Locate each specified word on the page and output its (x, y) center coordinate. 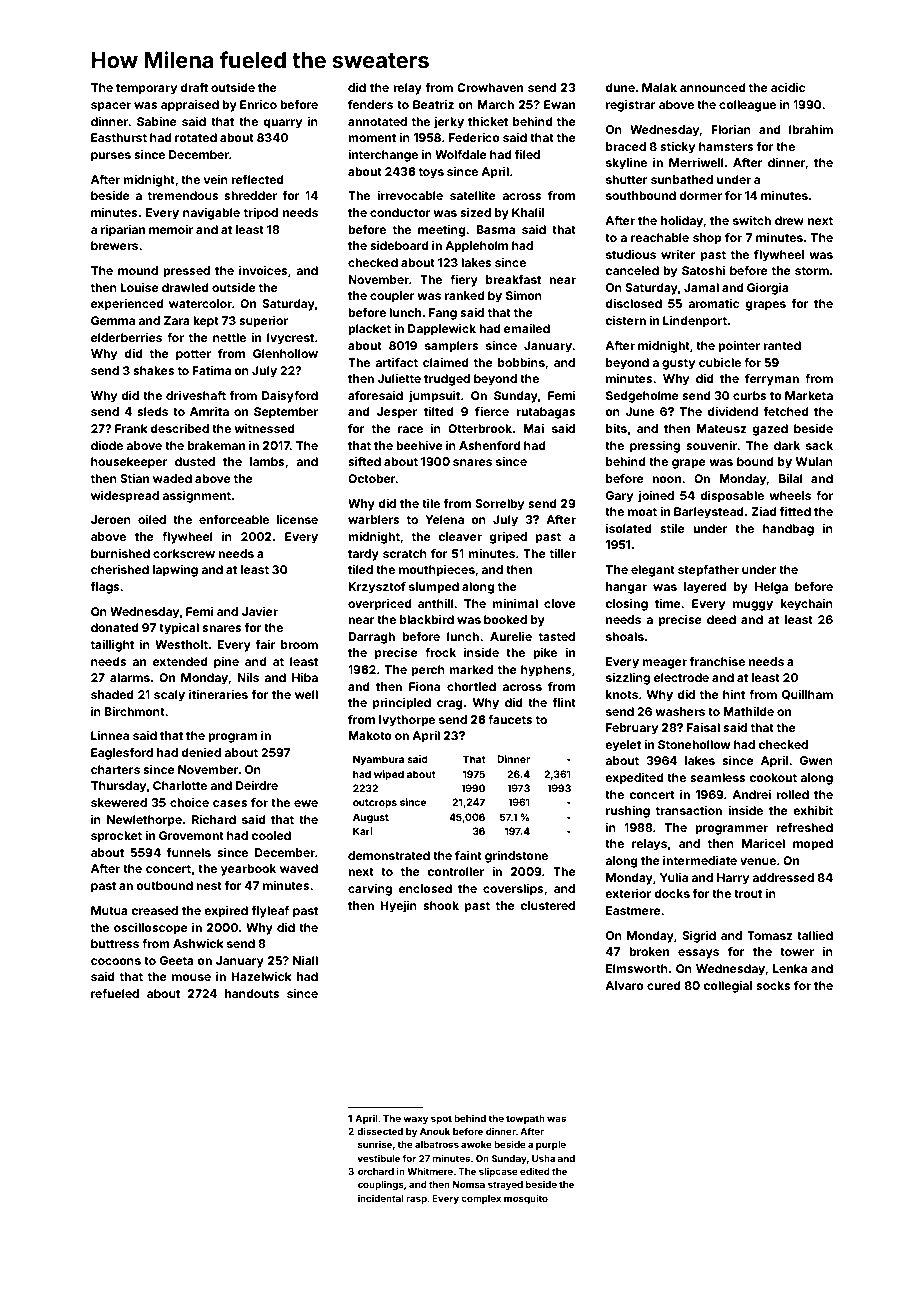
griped (508, 538)
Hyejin (398, 907)
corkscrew (184, 553)
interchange (383, 156)
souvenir (711, 445)
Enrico (258, 104)
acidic (788, 87)
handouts (252, 993)
